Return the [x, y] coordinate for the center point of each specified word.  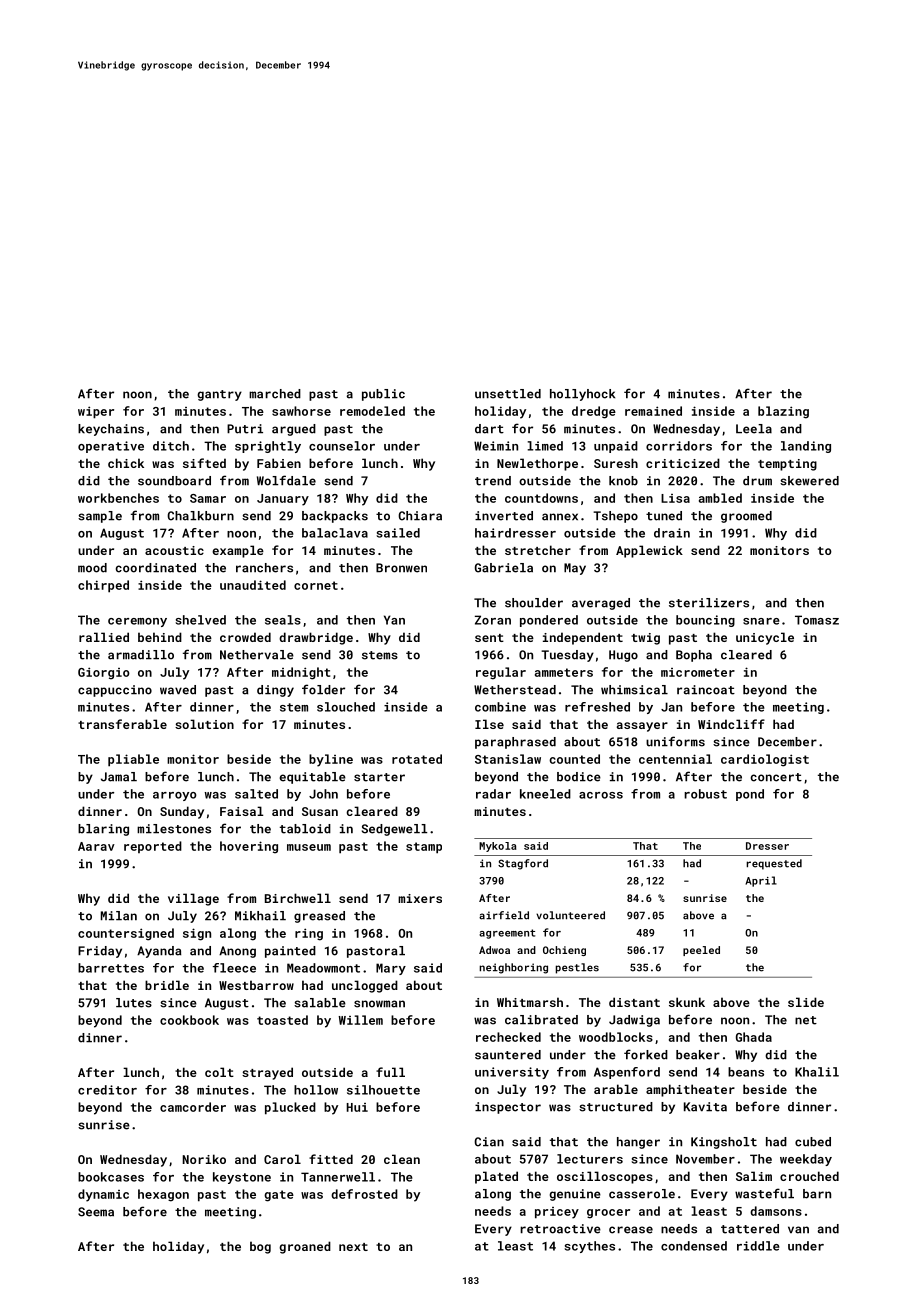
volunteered [570, 915]
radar [493, 794]
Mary [391, 969]
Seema [96, 1212]
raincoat [706, 690]
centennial [675, 759]
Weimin [496, 446]
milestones [174, 829]
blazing [783, 412]
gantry [219, 395]
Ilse [489, 724]
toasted [282, 1020]
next [353, 1247]
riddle [758, 1246]
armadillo [141, 655]
